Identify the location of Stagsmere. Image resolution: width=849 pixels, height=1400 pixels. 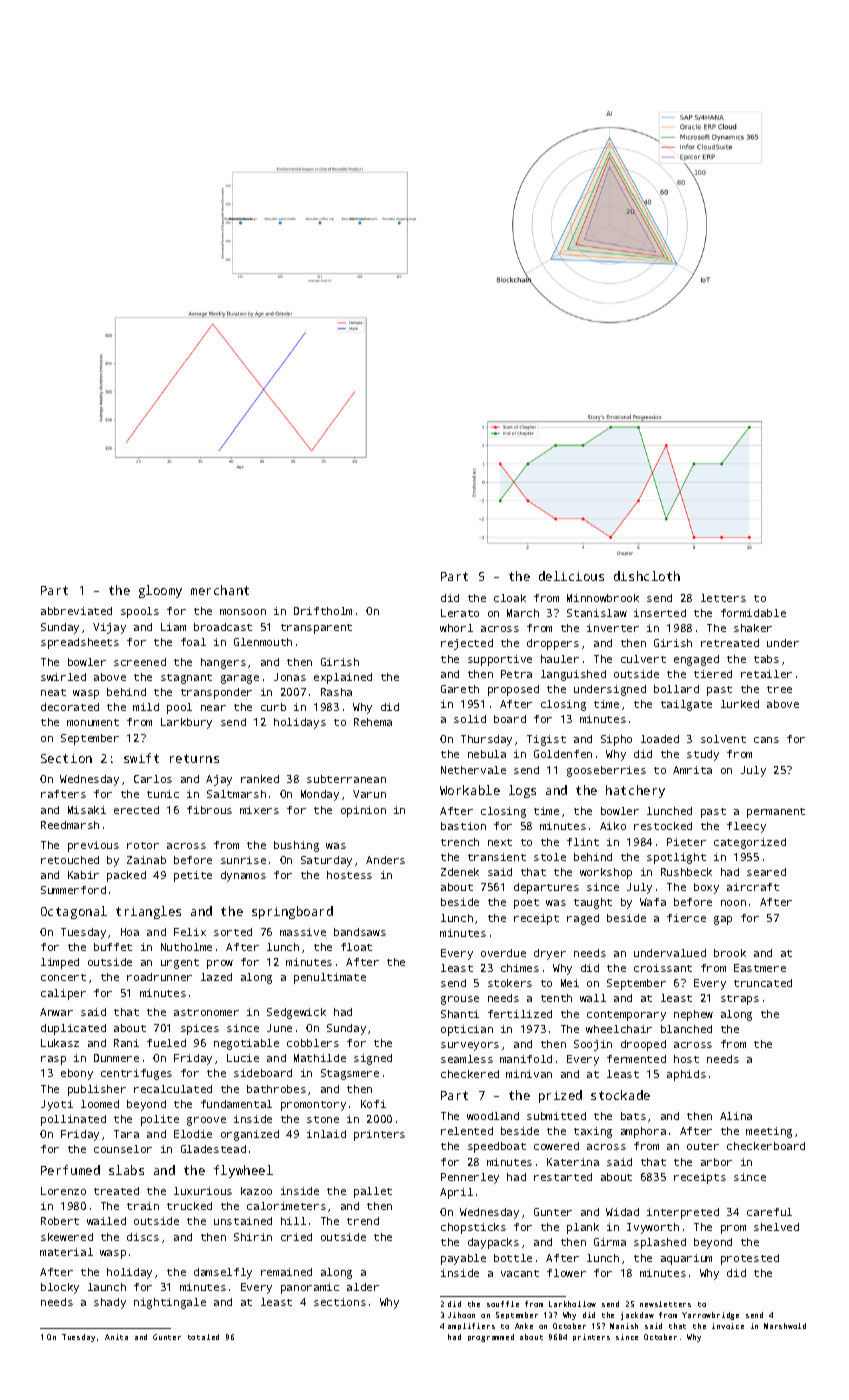
(350, 1074).
